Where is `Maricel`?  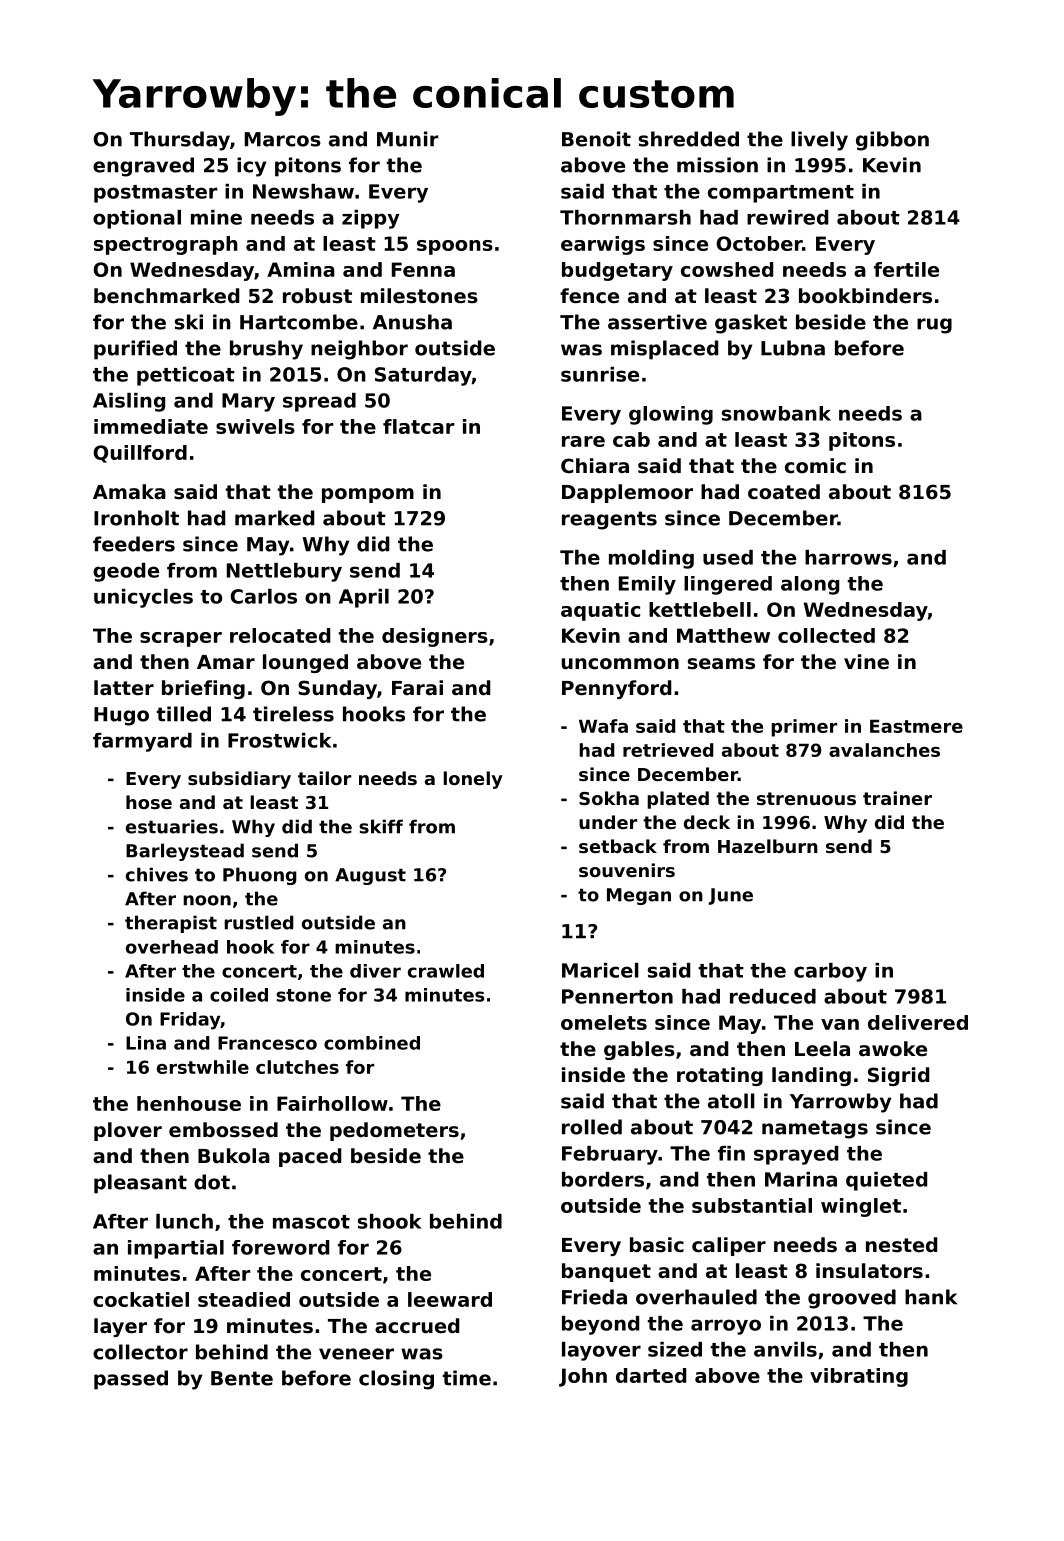
Maricel is located at coordinates (600, 970).
